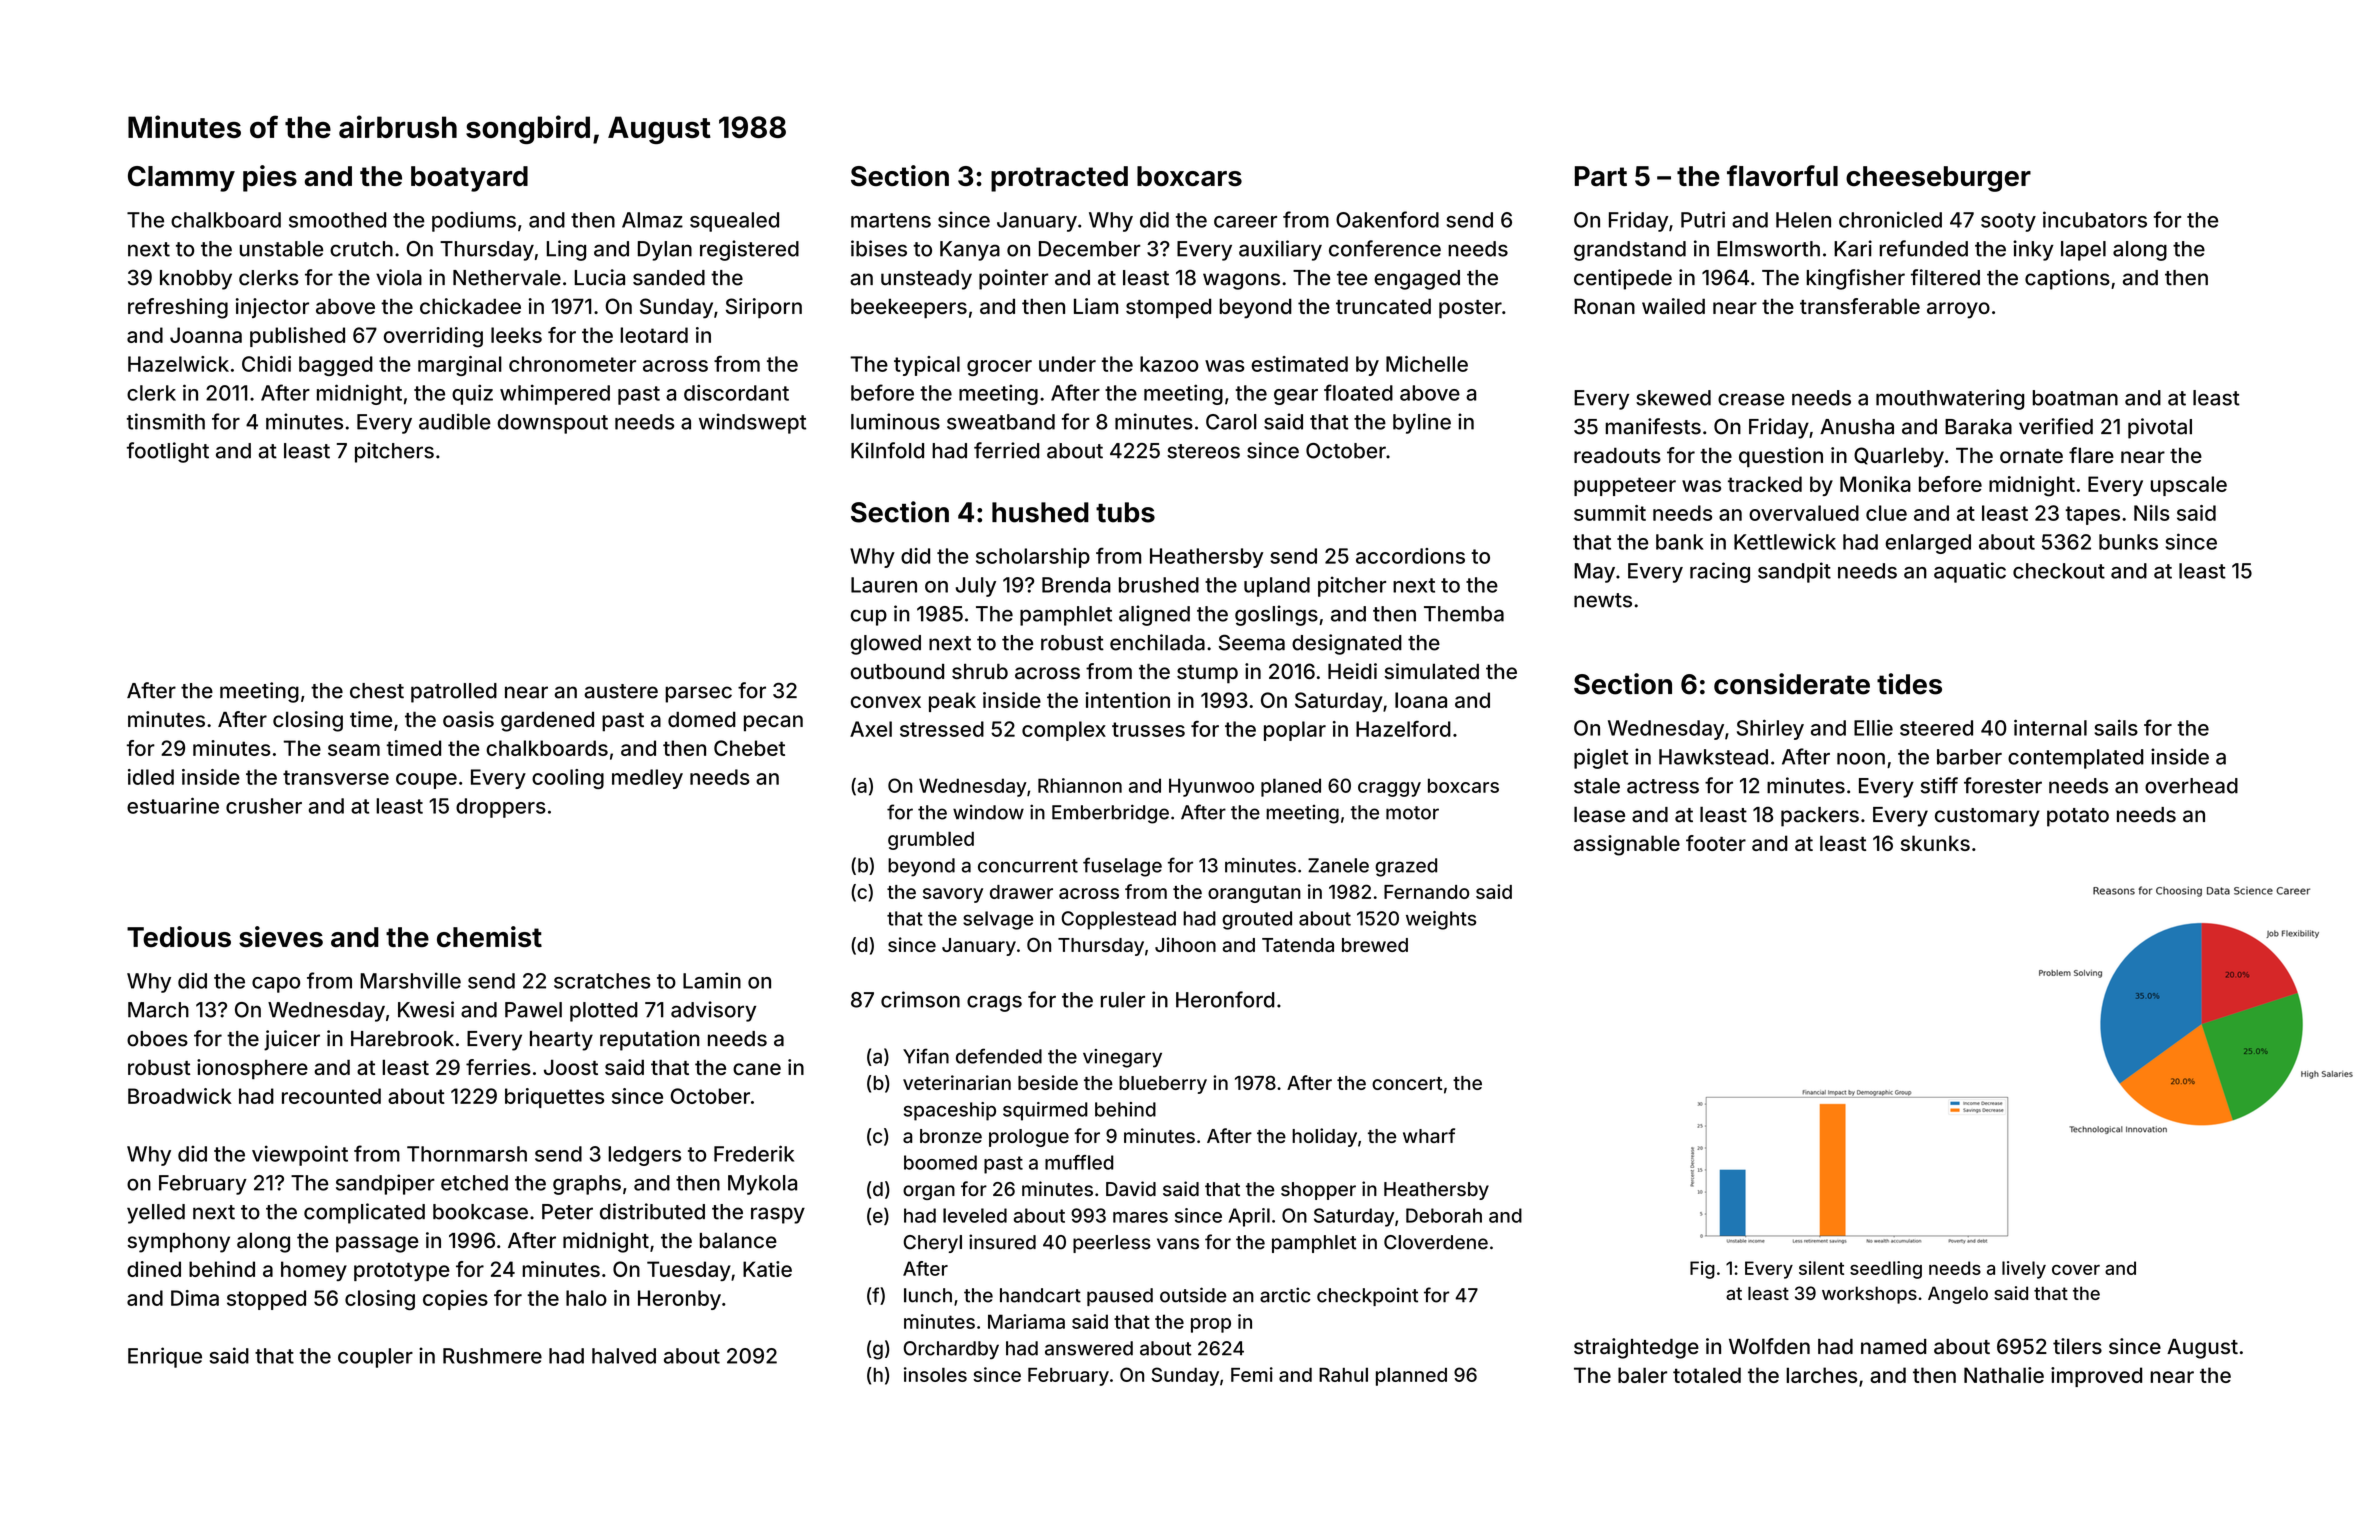  I want to click on captions, so click(2067, 279).
